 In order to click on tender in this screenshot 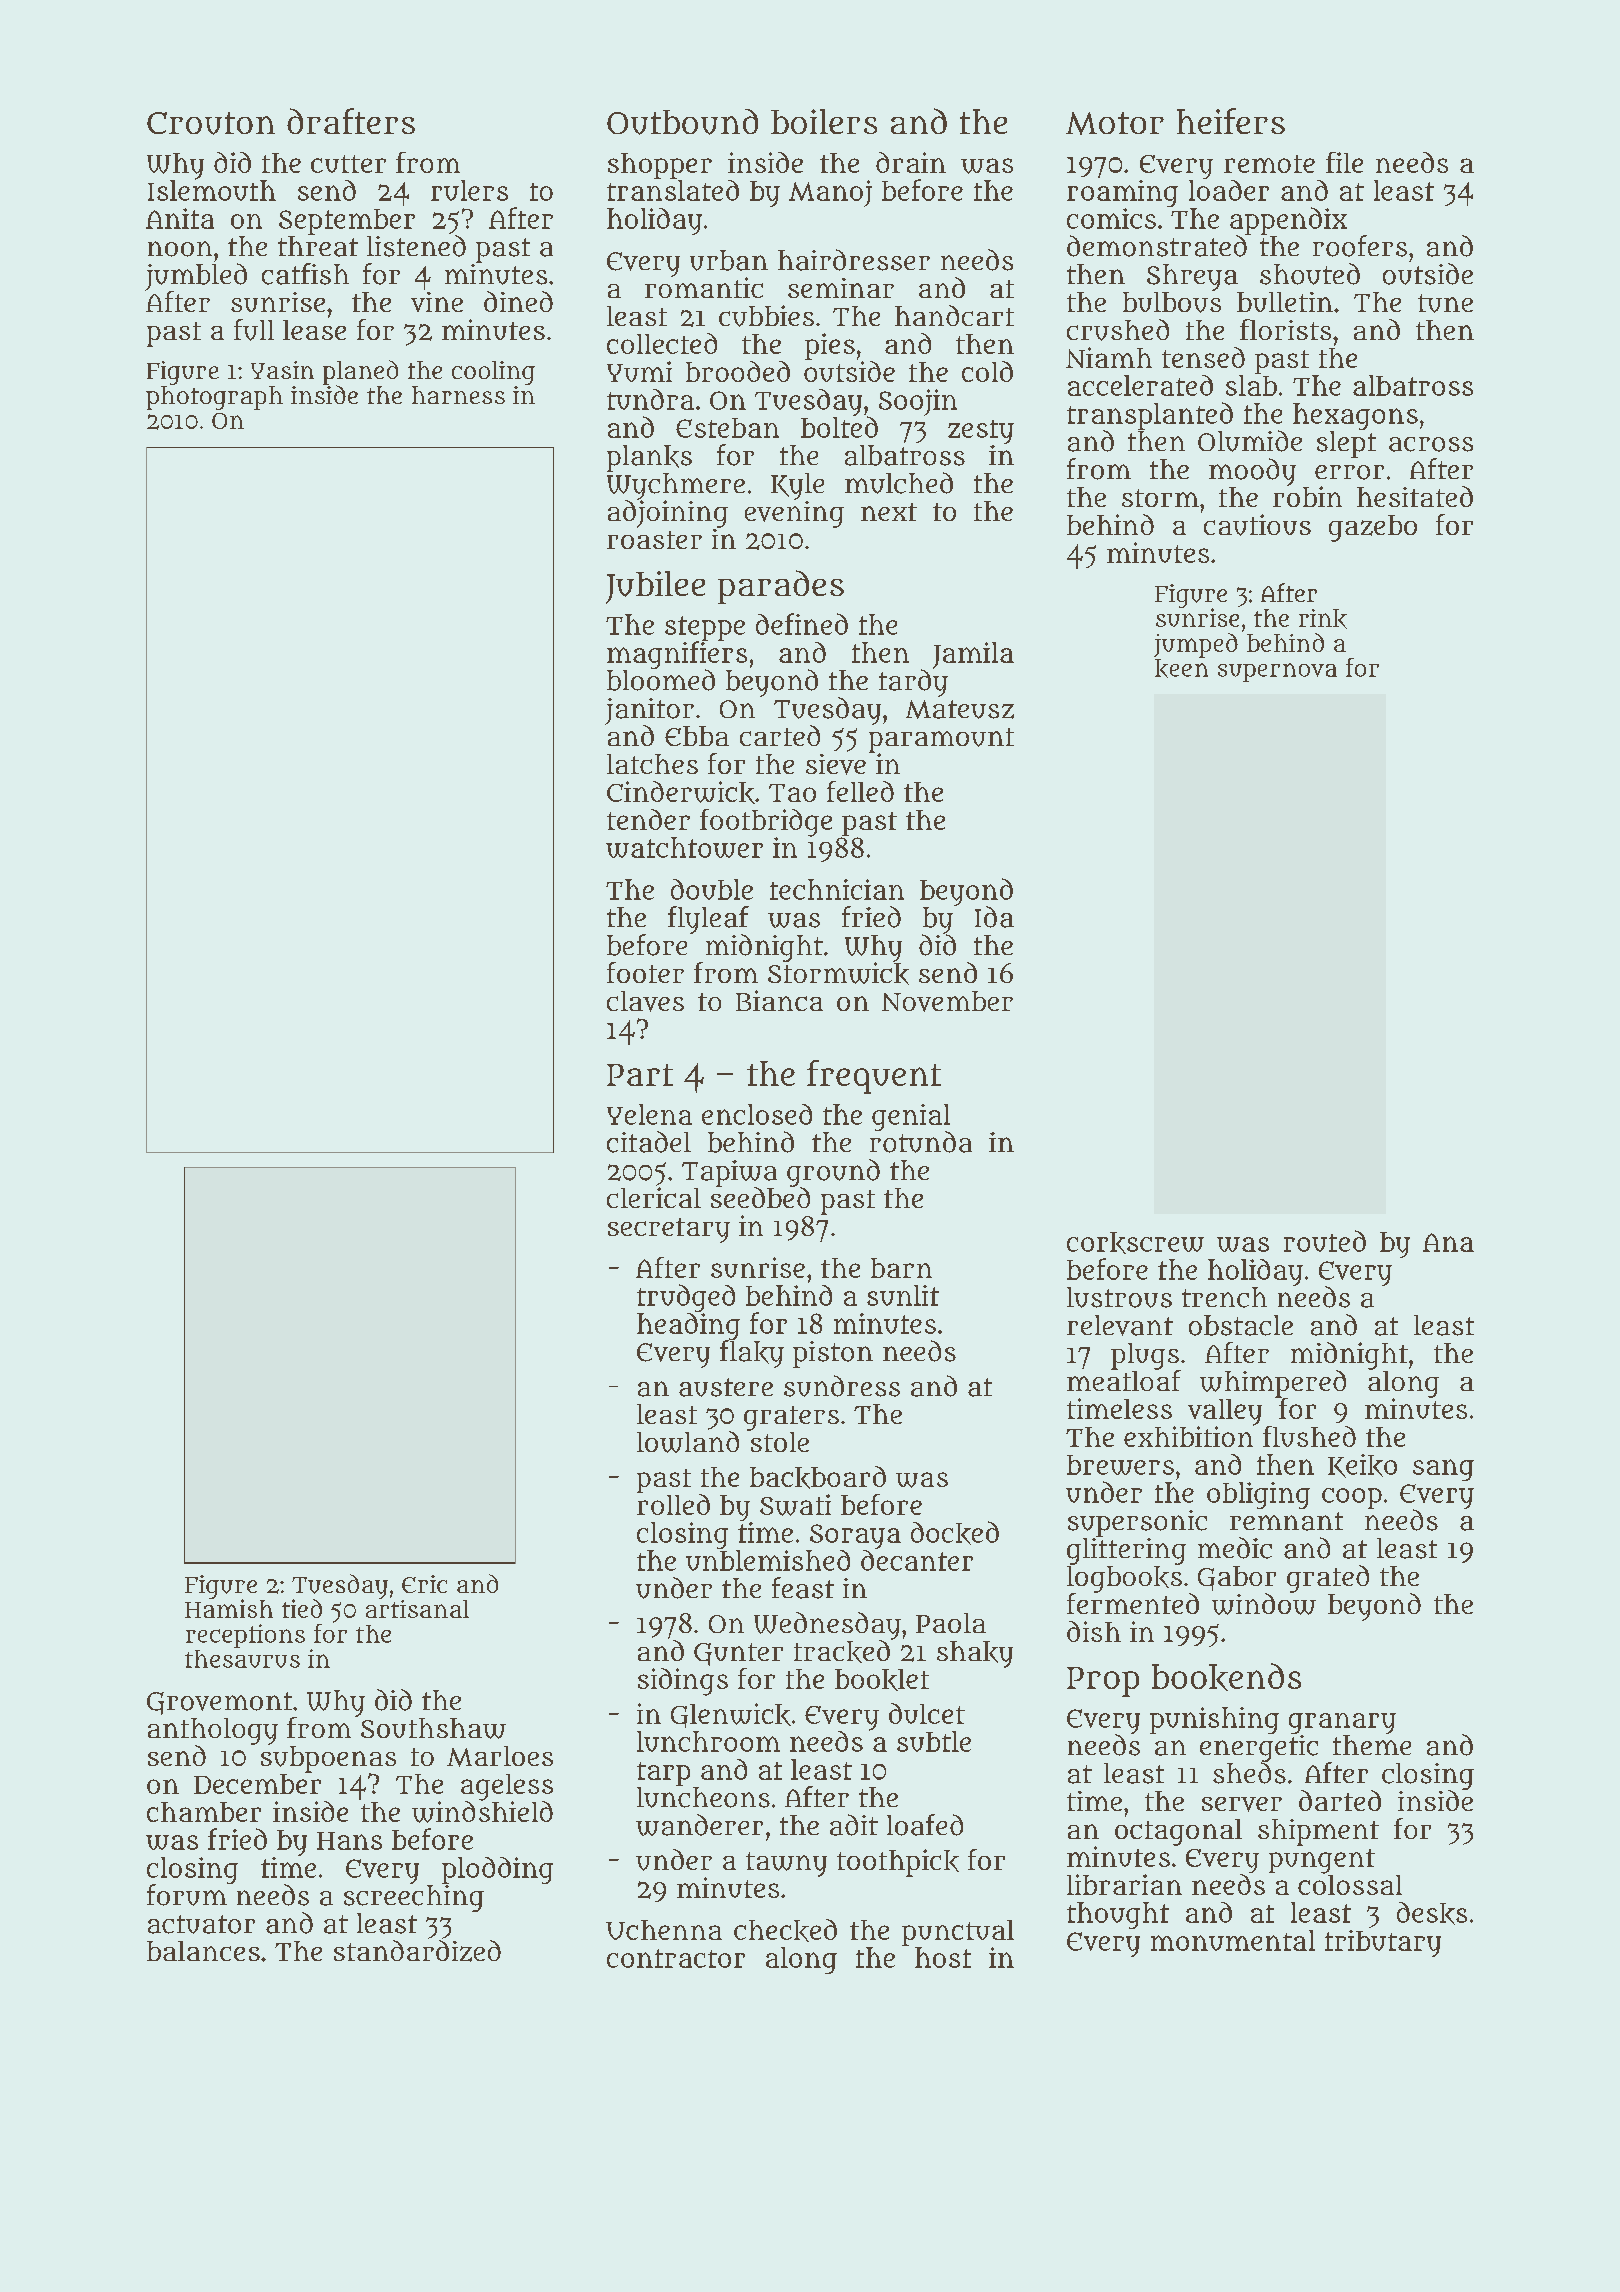, I will do `click(648, 819)`.
